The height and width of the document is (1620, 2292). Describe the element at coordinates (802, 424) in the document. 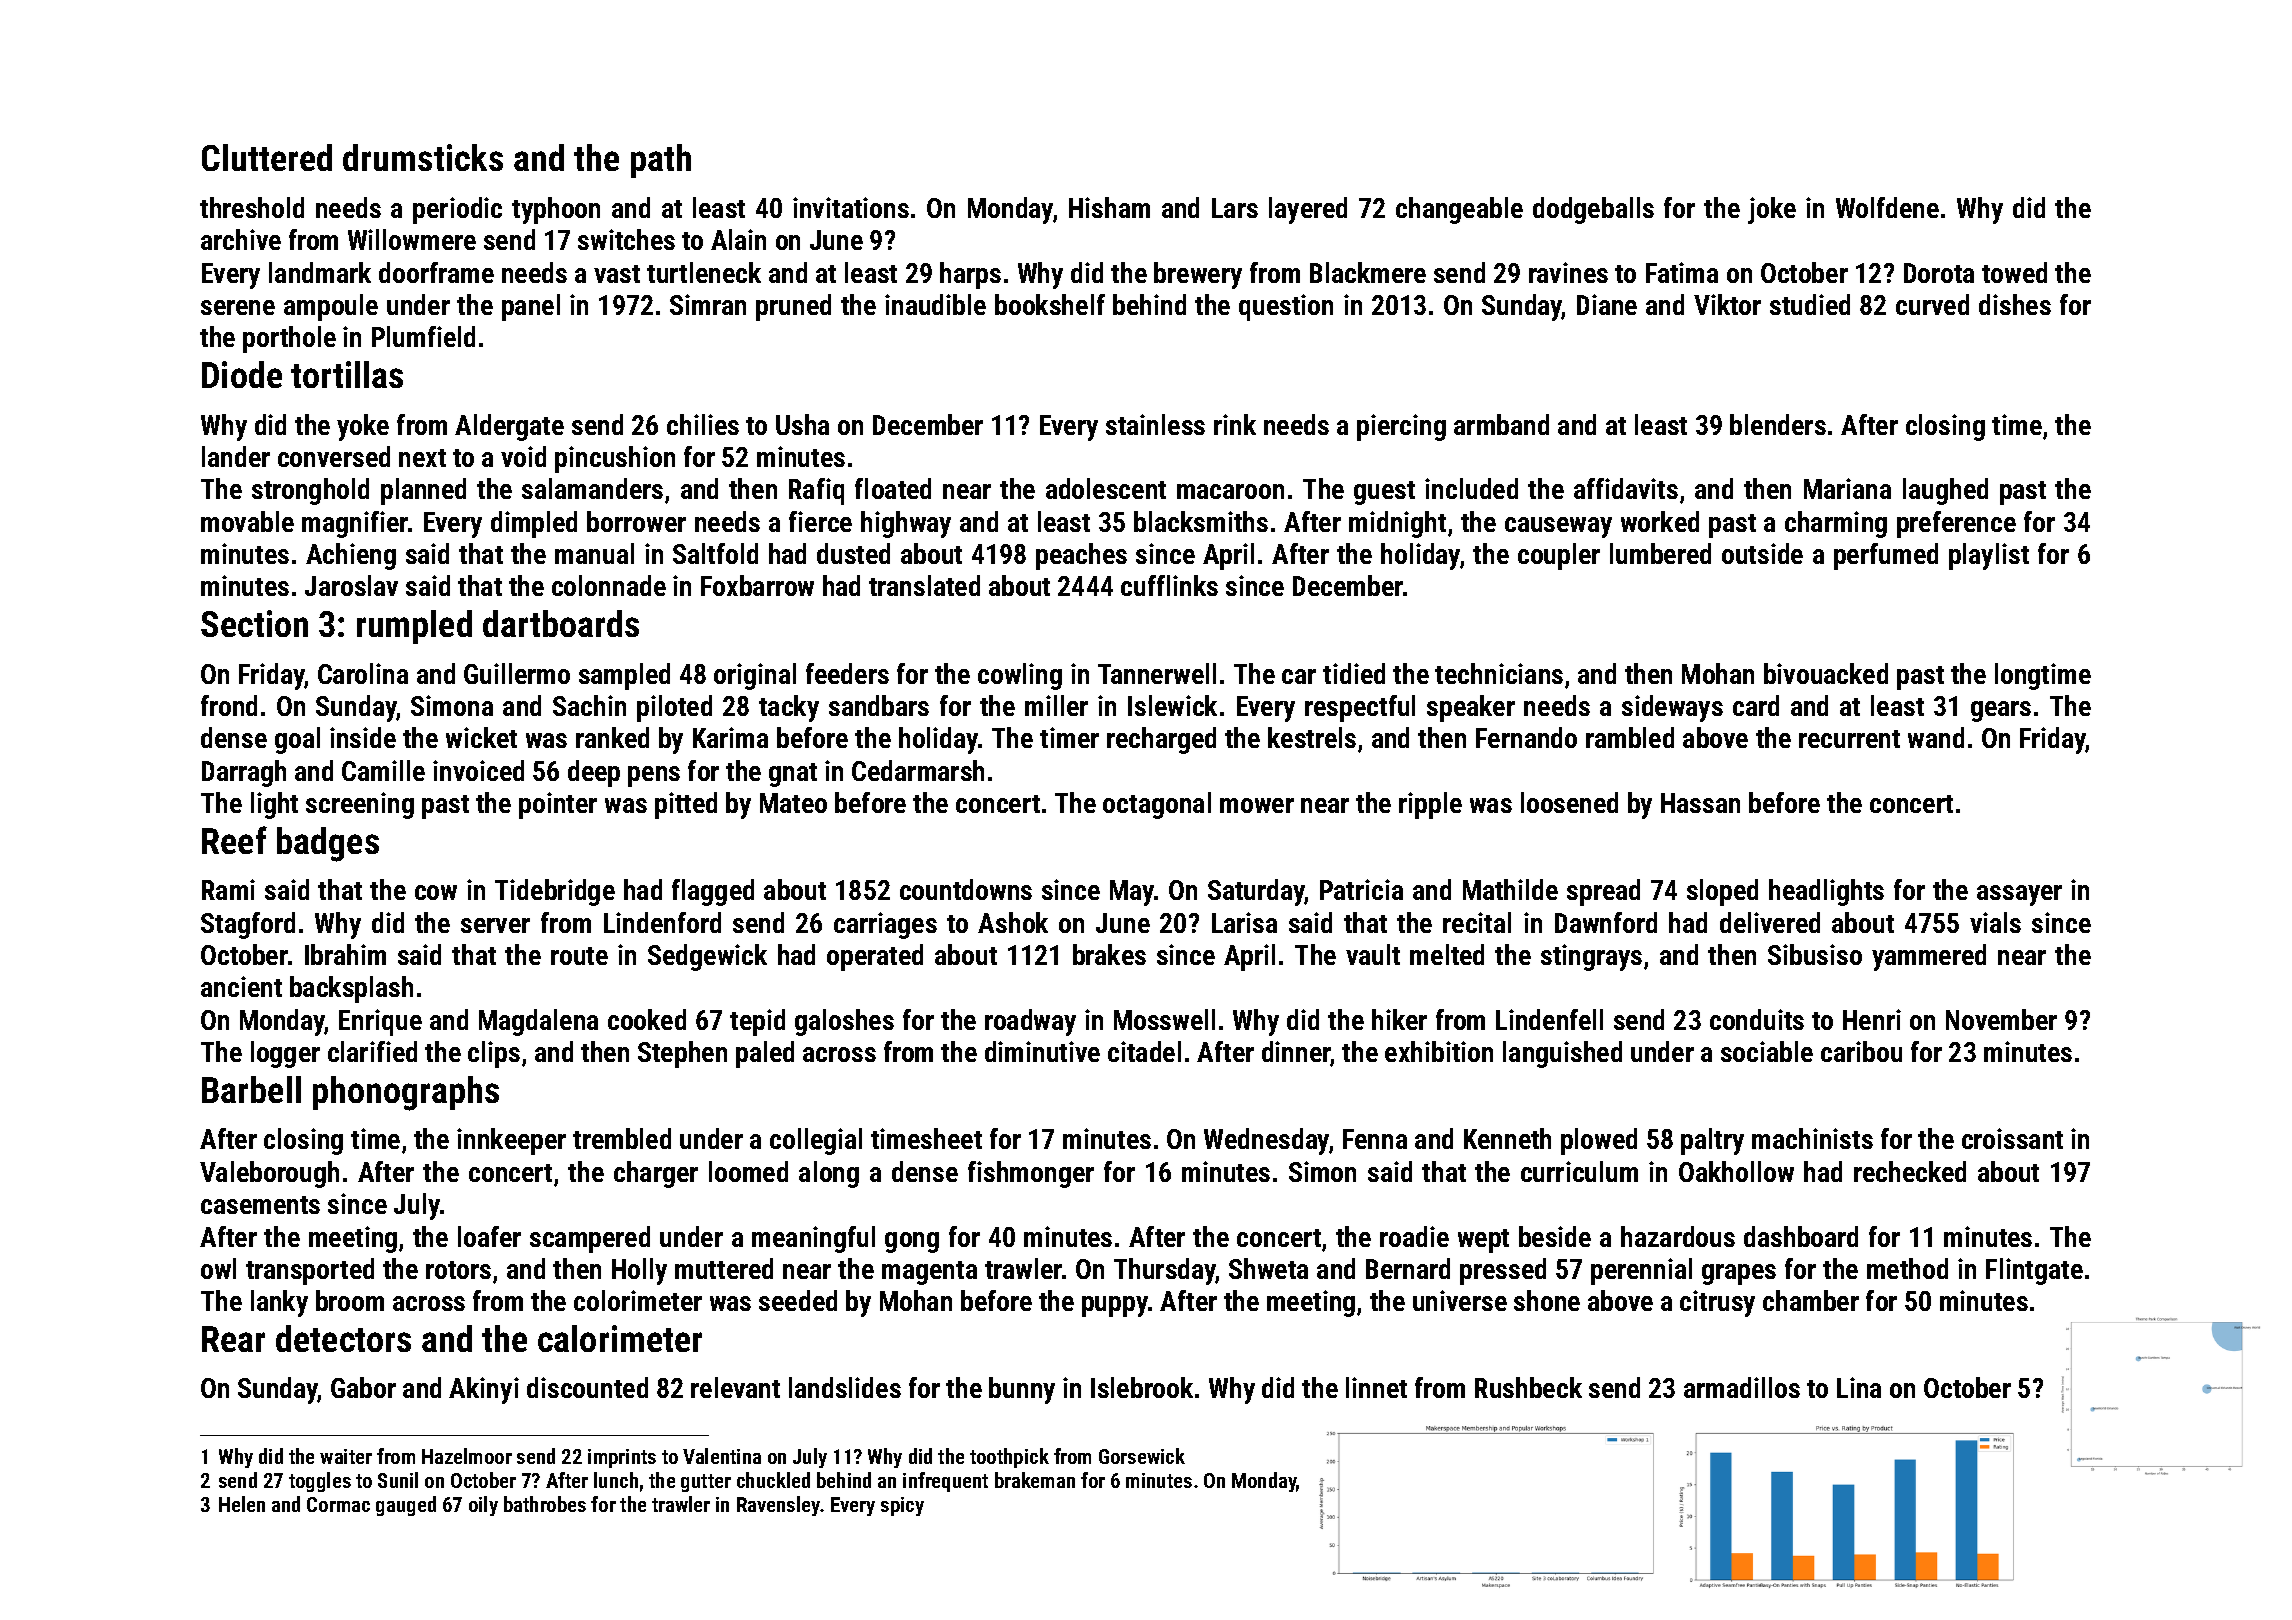

I see `Usha` at that location.
